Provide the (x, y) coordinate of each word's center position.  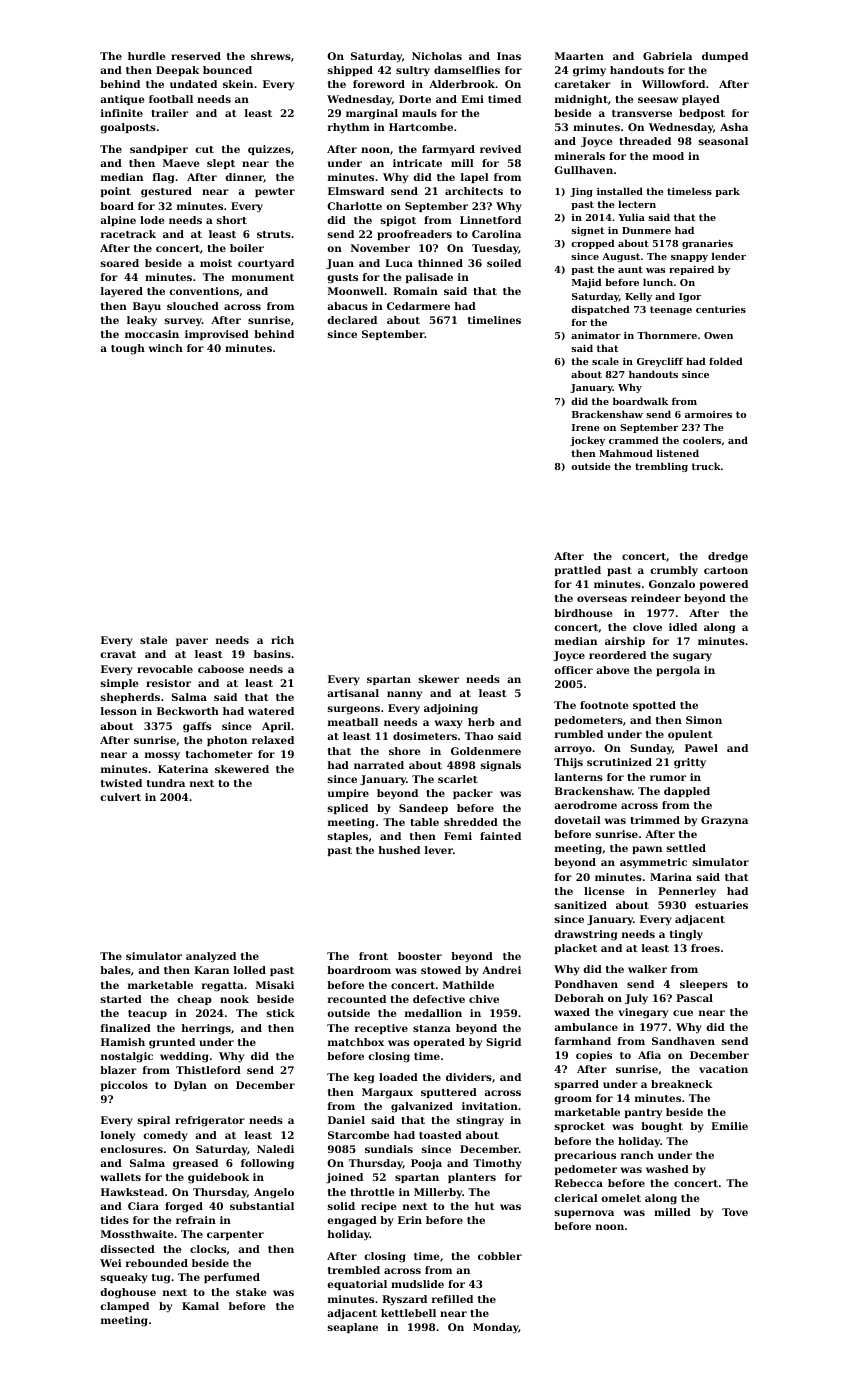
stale (153, 640)
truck (706, 466)
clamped (124, 1307)
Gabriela (667, 56)
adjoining (451, 709)
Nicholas (437, 56)
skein (238, 84)
